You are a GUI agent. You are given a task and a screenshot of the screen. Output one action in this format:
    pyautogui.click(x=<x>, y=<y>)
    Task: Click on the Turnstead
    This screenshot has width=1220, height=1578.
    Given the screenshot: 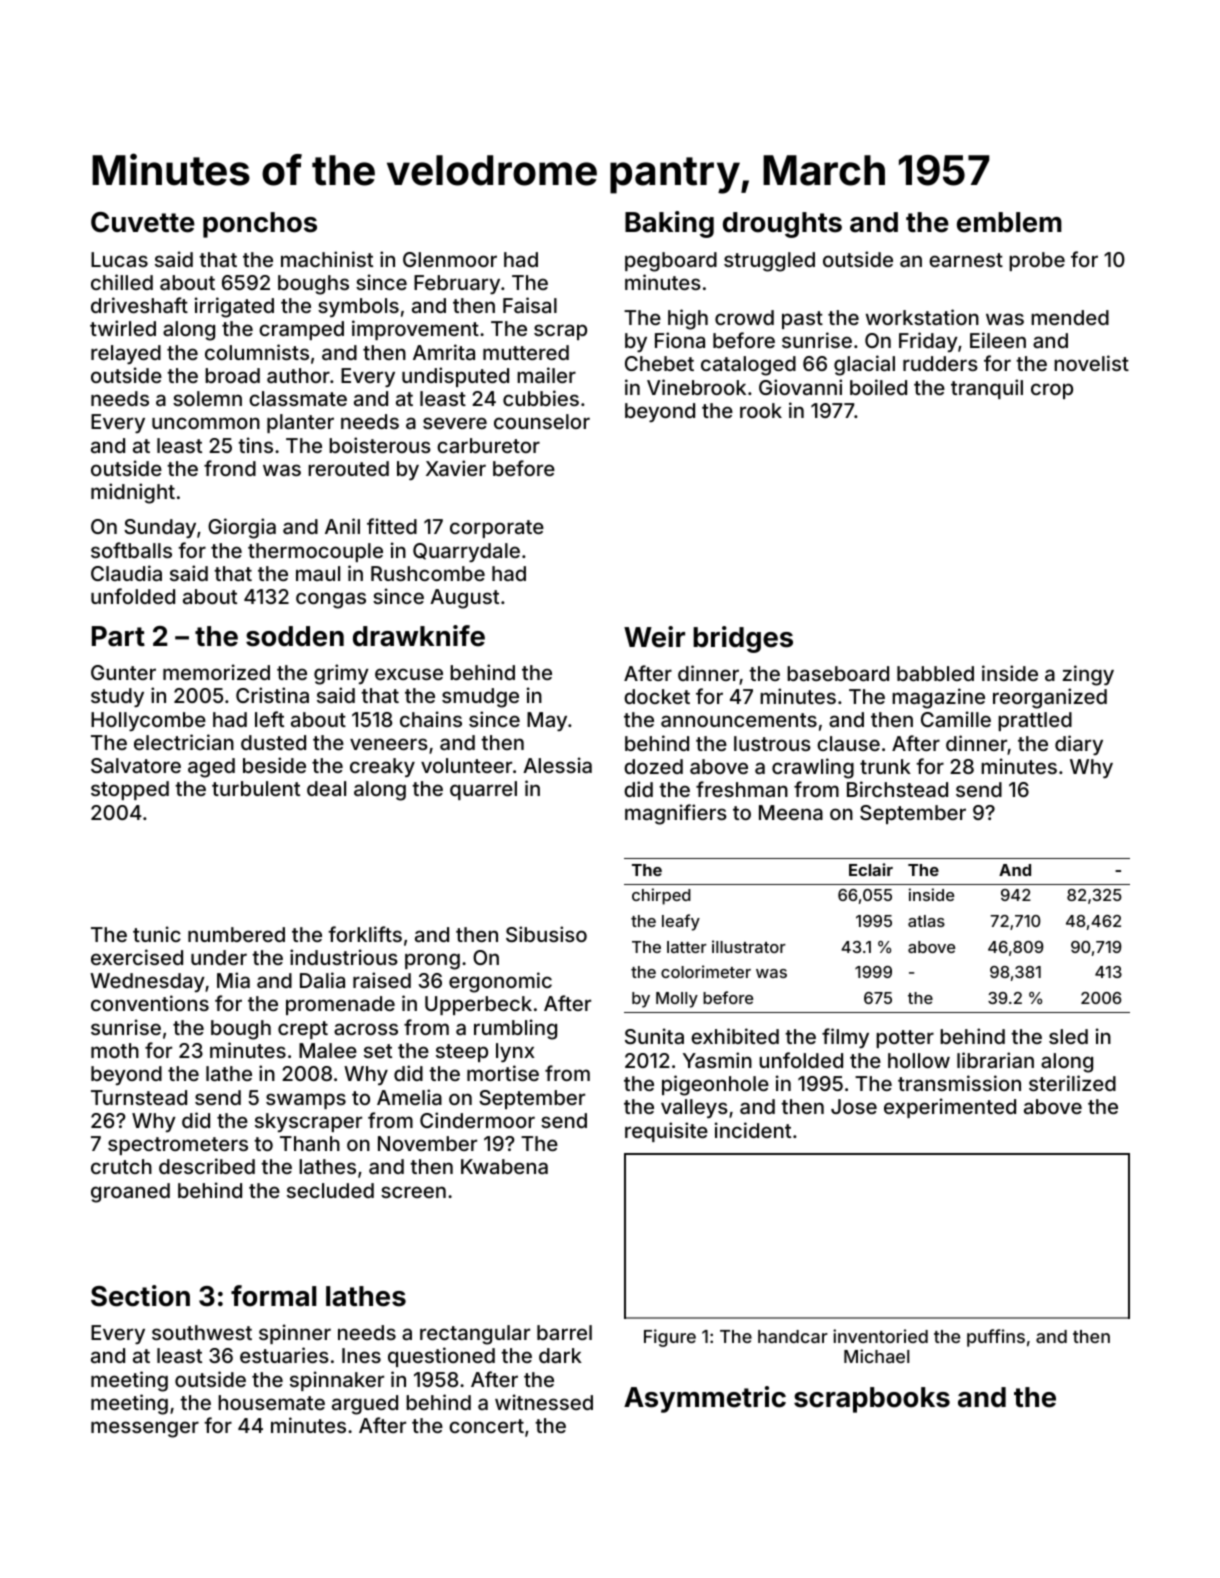 What is the action you would take?
    pyautogui.click(x=139, y=1097)
